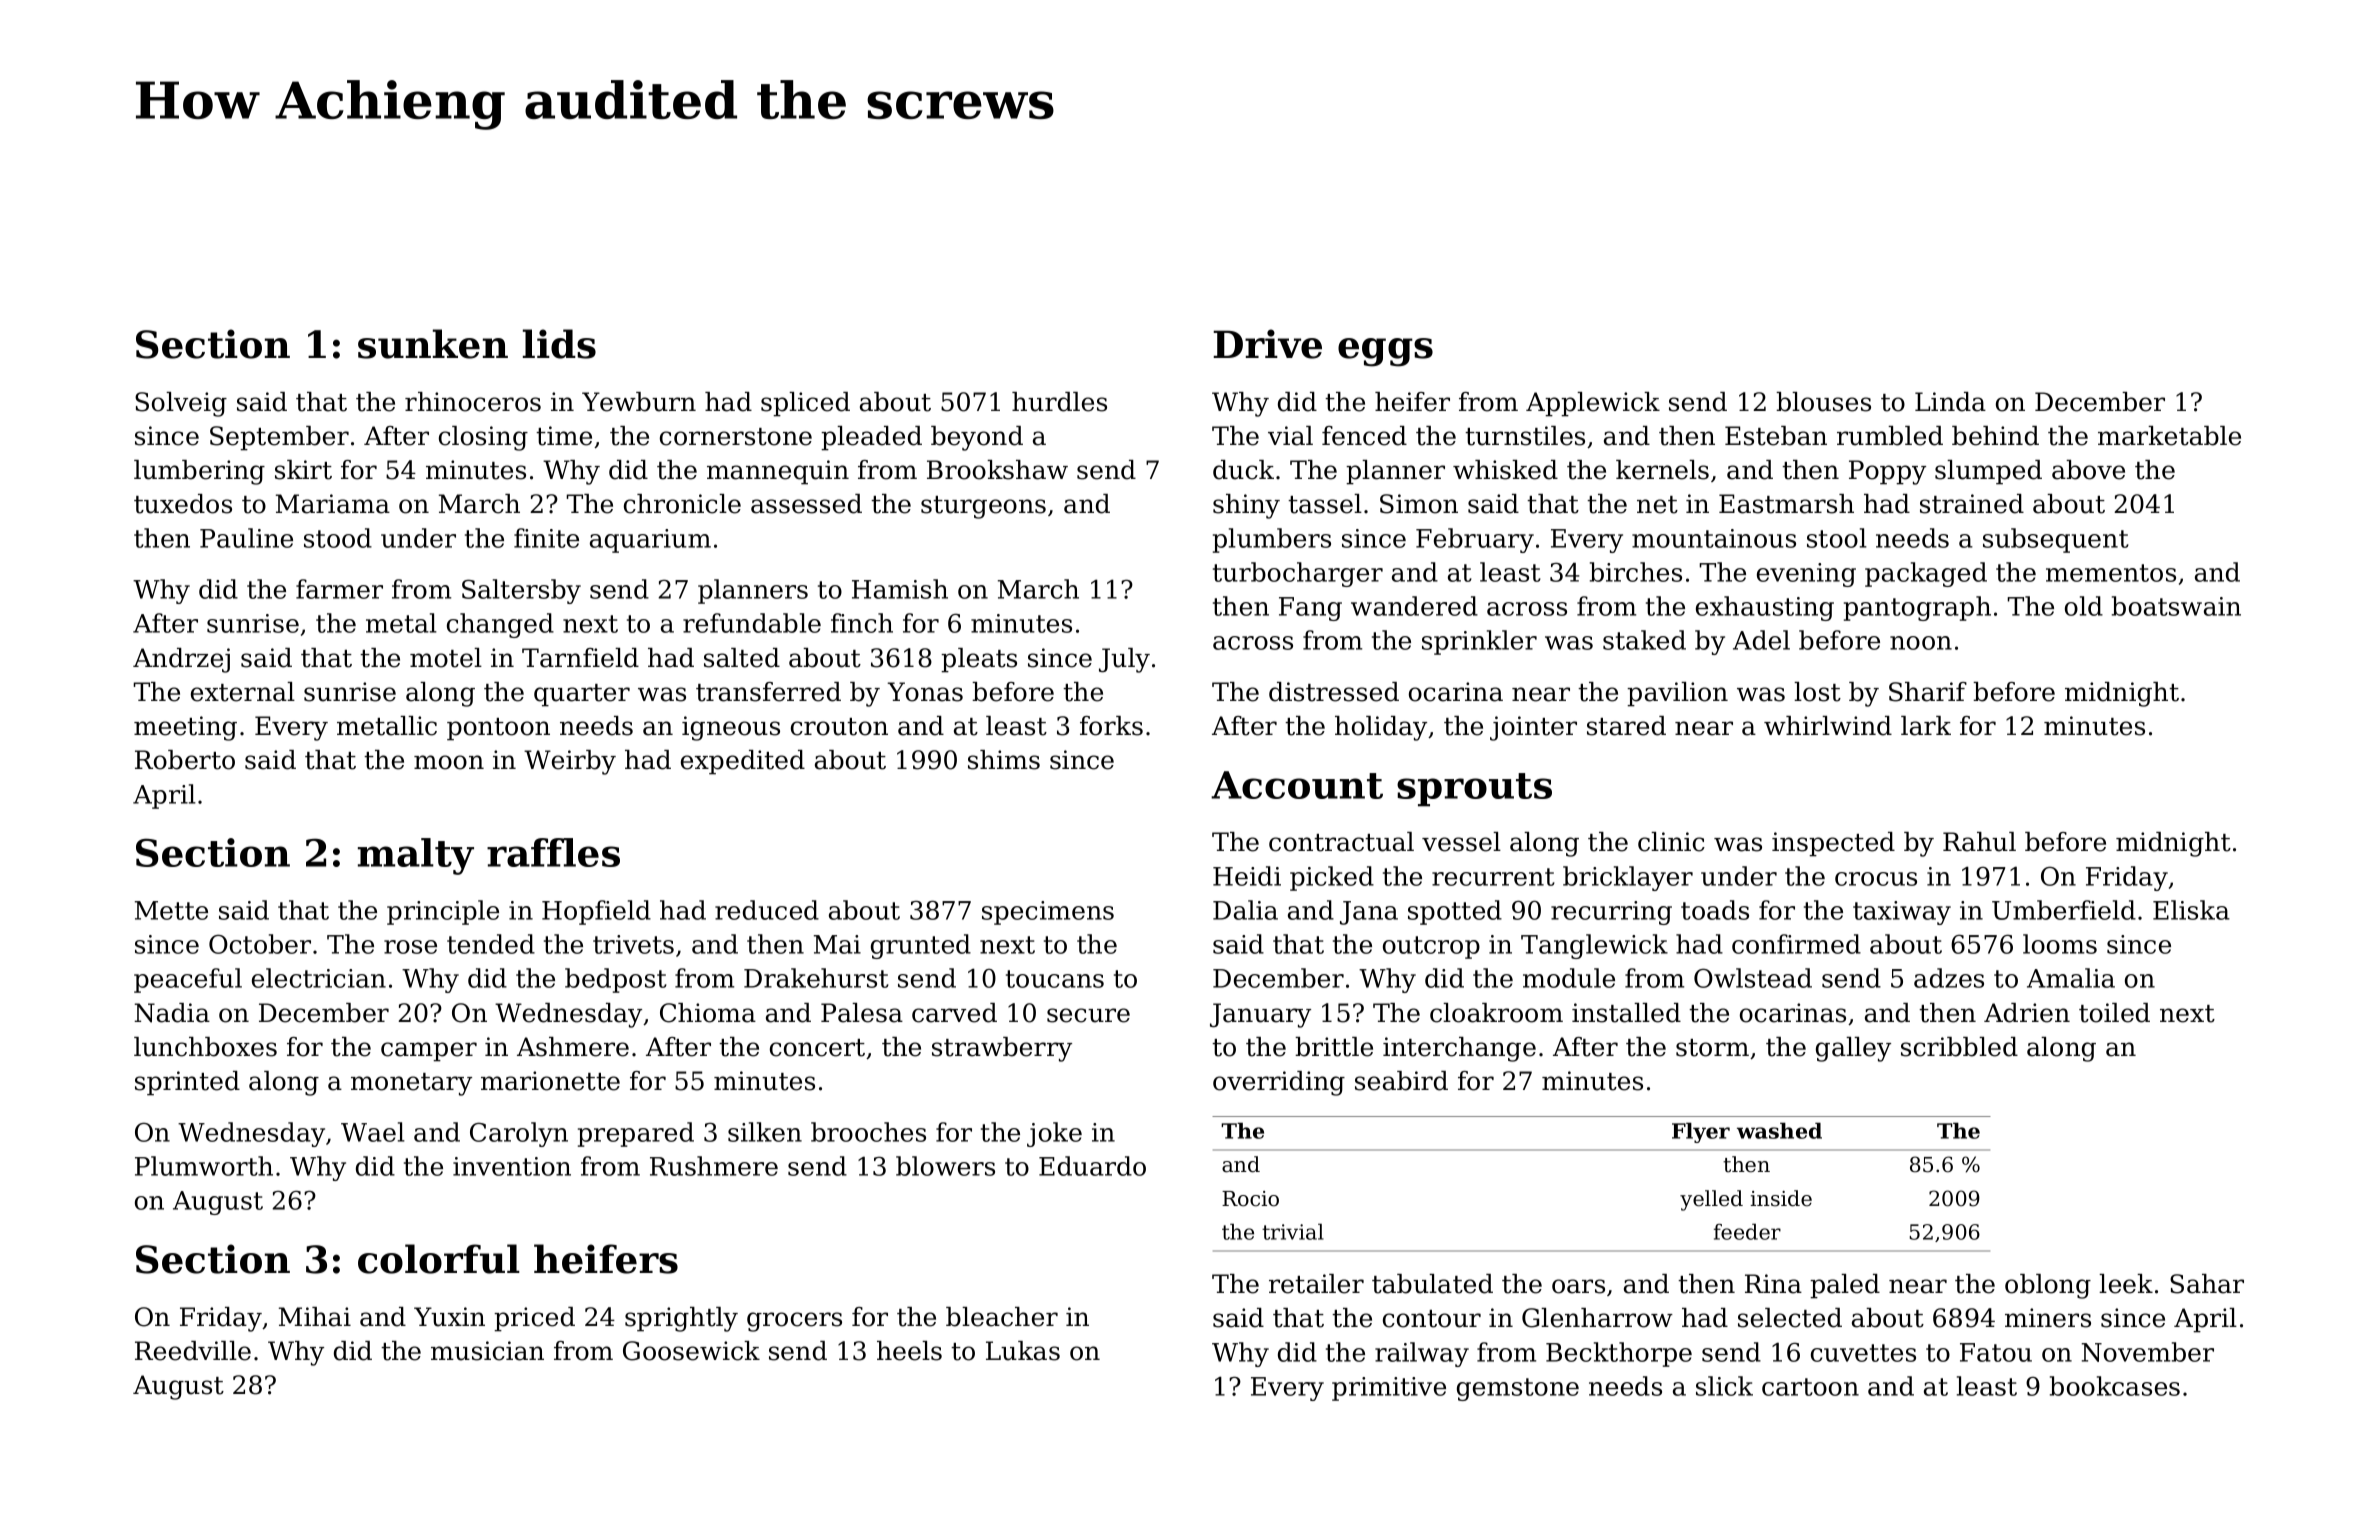 This screenshot has width=2380, height=1540. I want to click on closing, so click(483, 438).
